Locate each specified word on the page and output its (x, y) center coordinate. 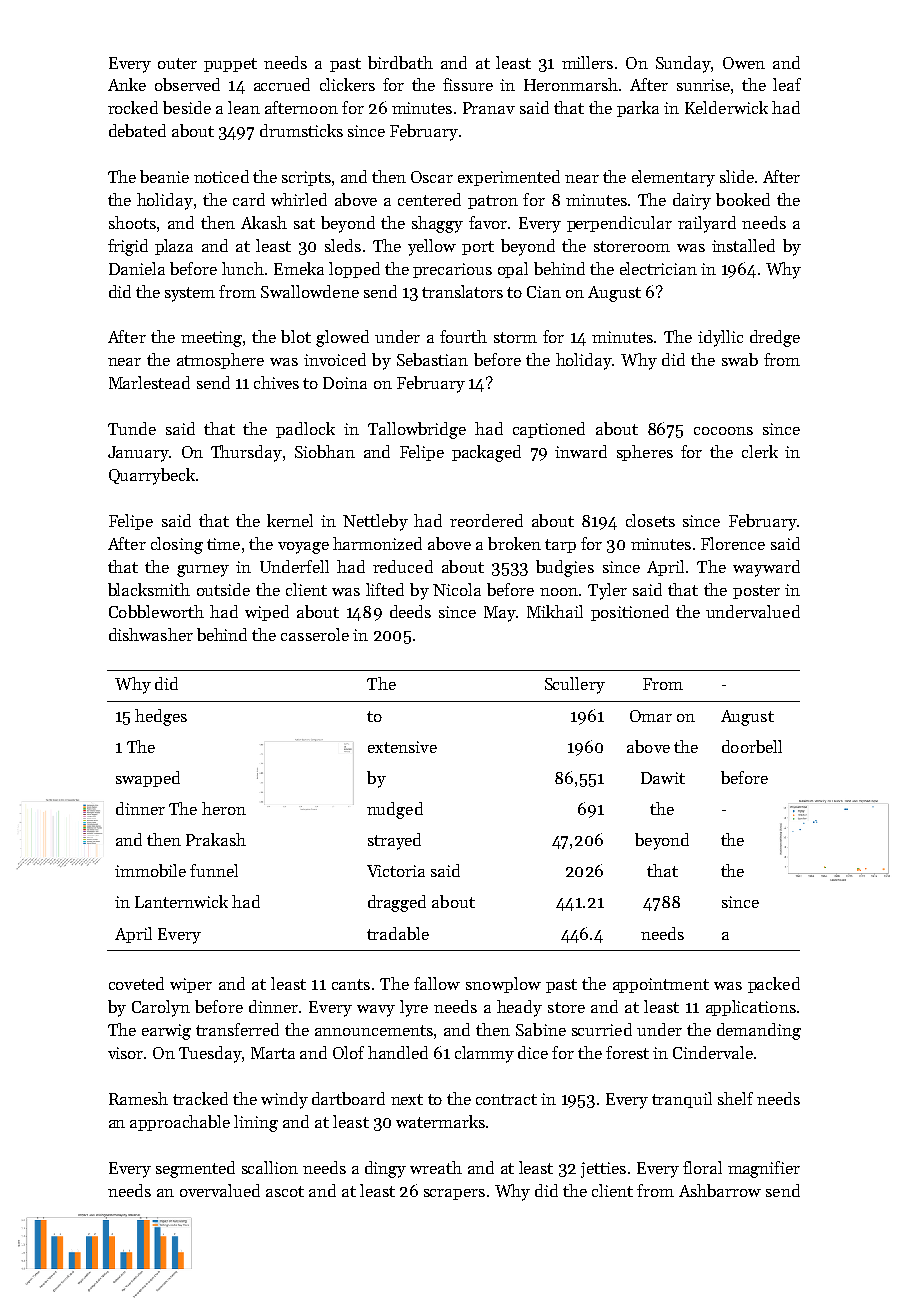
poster (756, 592)
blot (296, 336)
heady (519, 1008)
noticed (221, 176)
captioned (549, 430)
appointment (661, 985)
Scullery (575, 685)
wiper (191, 985)
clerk (760, 451)
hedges (161, 717)
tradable (398, 933)
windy (284, 1100)
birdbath (400, 62)
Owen (744, 63)
